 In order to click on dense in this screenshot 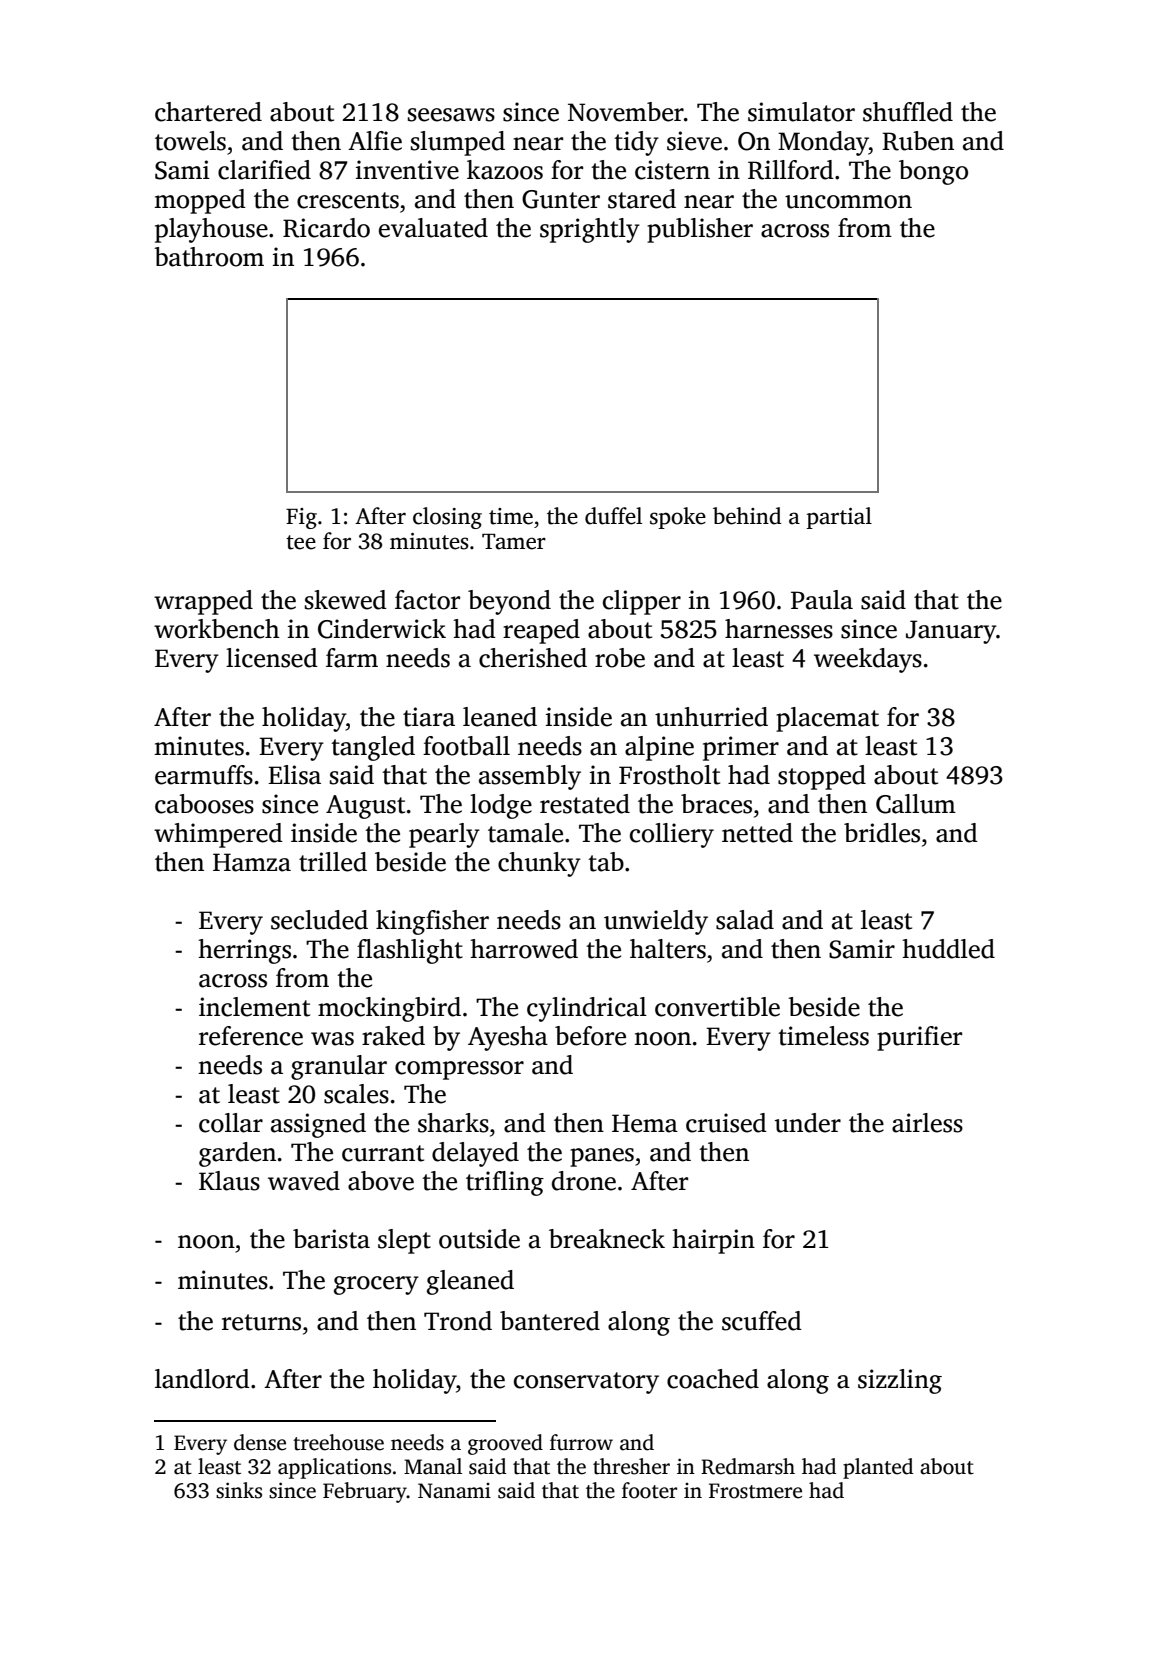, I will do `click(260, 1442)`.
